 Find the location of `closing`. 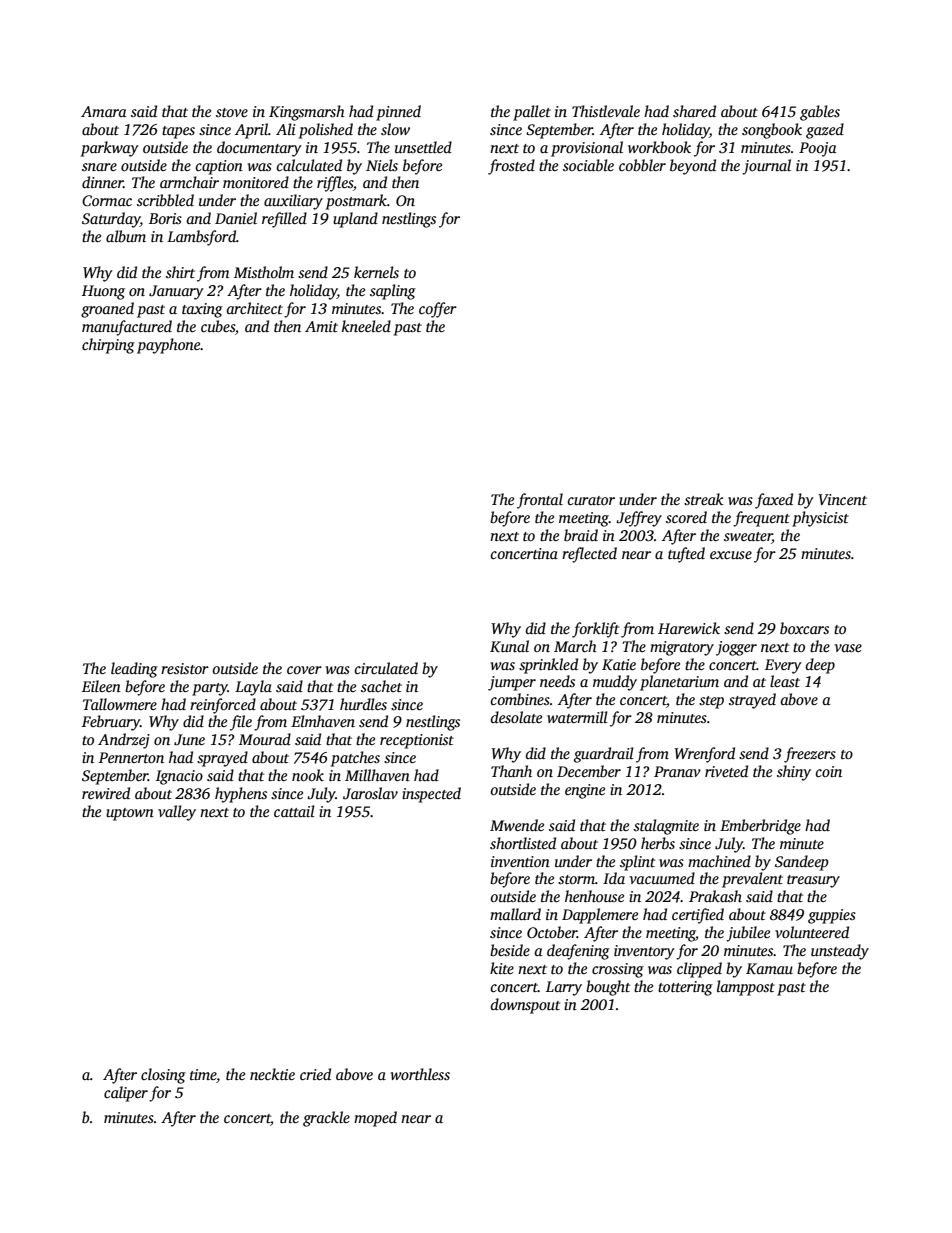

closing is located at coordinates (163, 1076).
